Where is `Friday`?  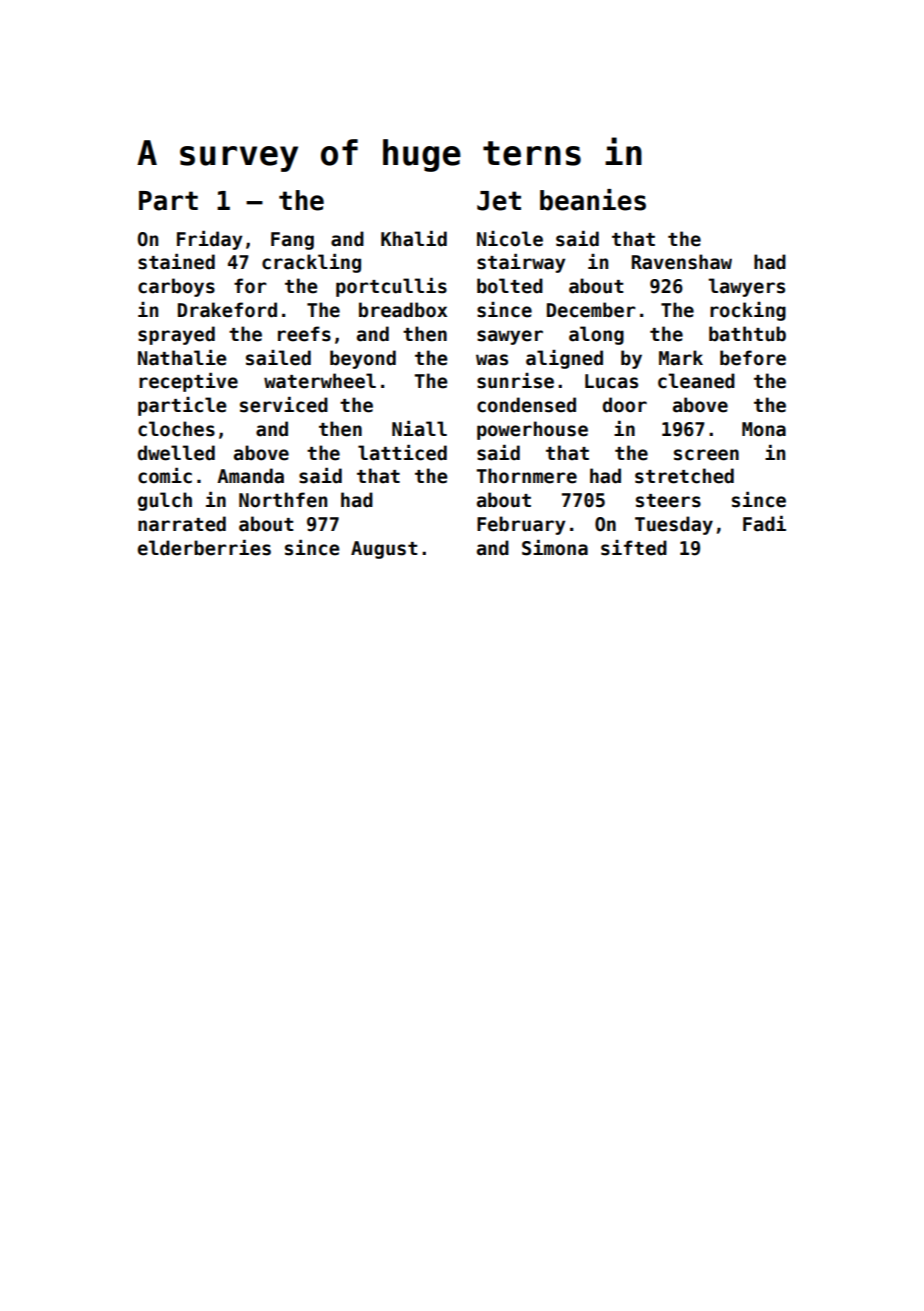
Friday is located at coordinates (209, 240).
